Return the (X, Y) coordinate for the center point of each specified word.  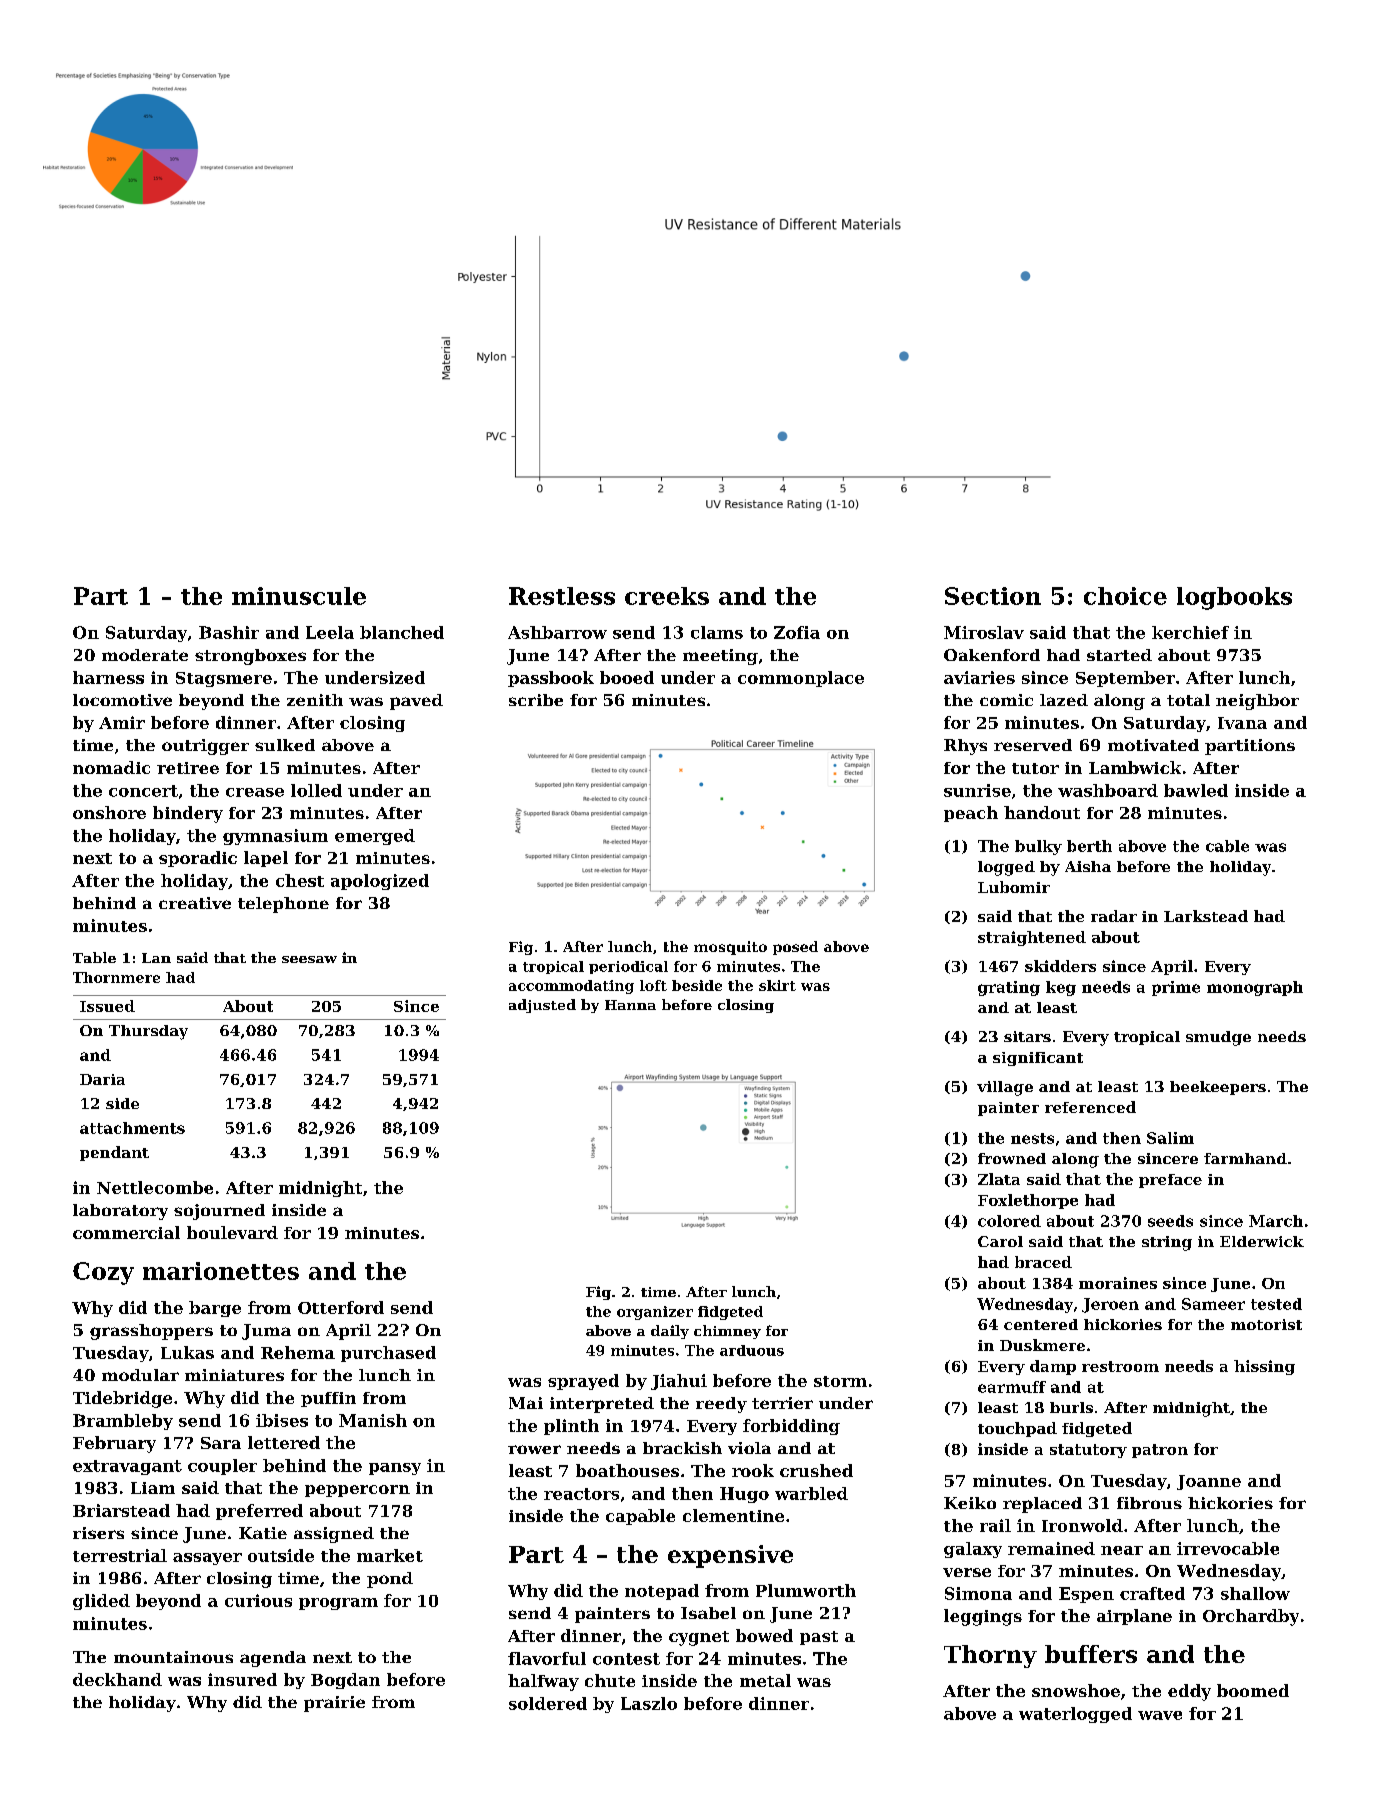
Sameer (1213, 1304)
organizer (655, 1313)
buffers (1091, 1654)
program (338, 1604)
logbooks (1234, 598)
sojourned (219, 1212)
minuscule (299, 596)
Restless (562, 596)
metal (765, 1680)
